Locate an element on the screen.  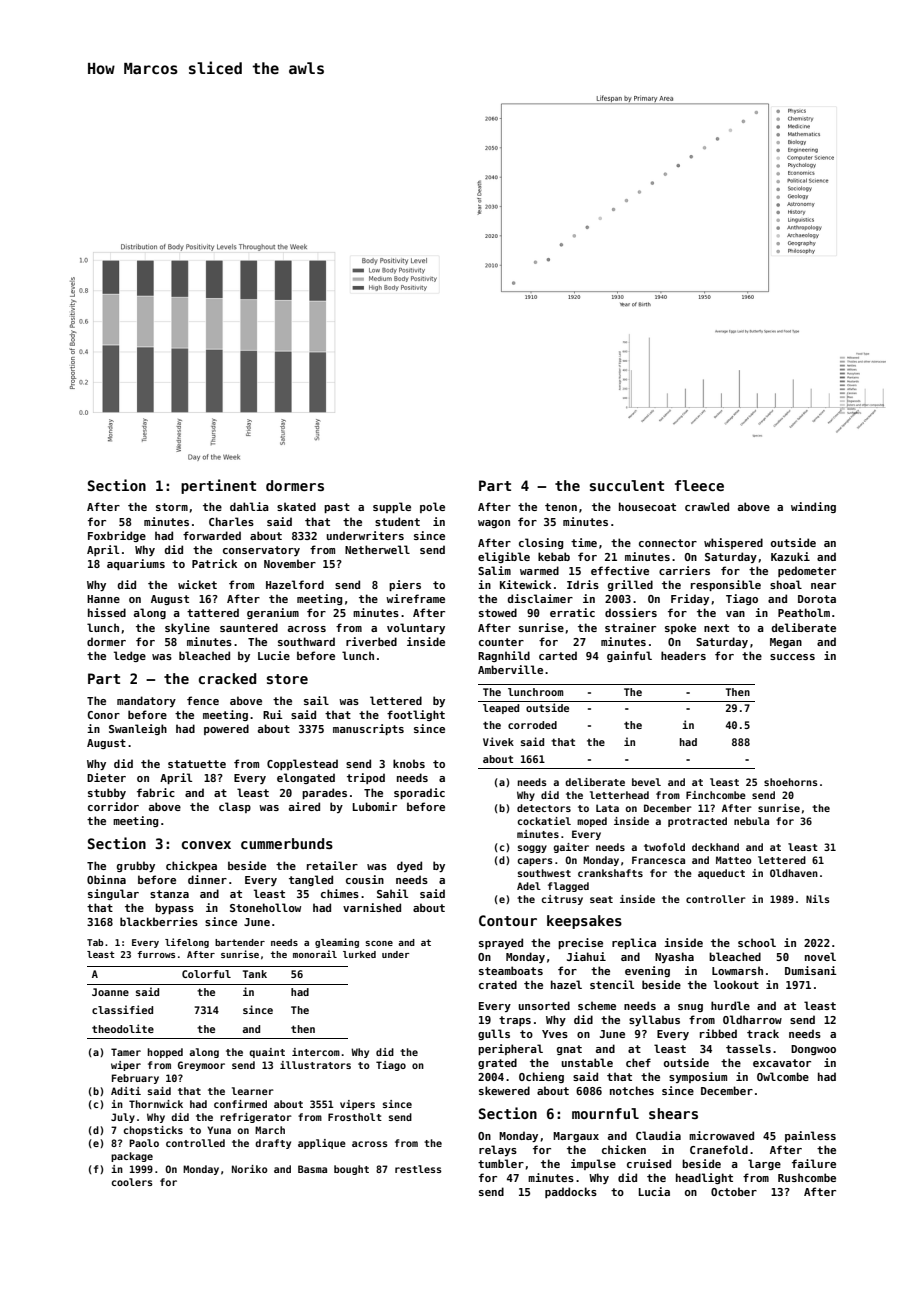
restless is located at coordinates (418, 1169).
